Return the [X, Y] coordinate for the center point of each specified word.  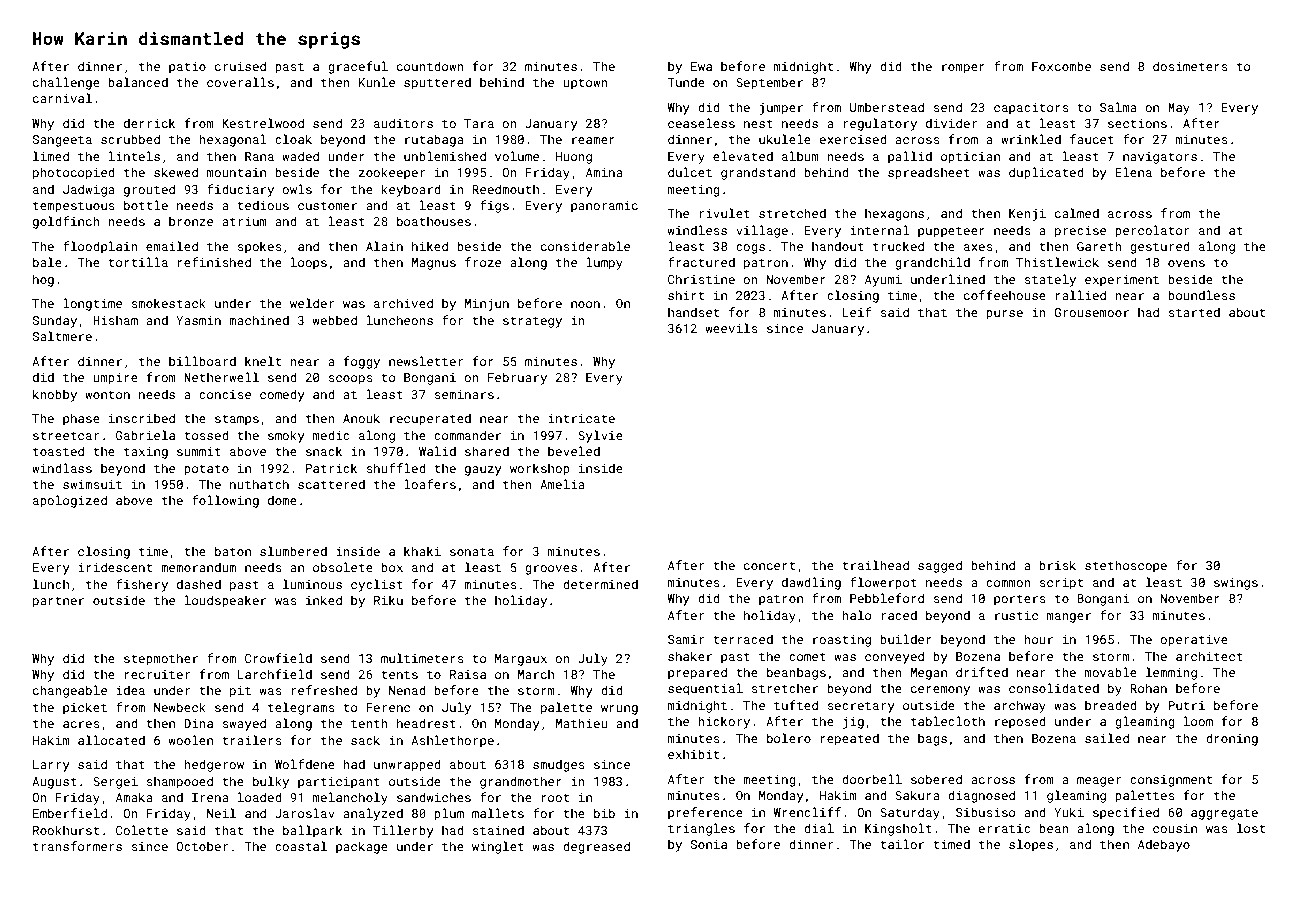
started [1194, 312]
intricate [581, 418]
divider [951, 123]
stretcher [785, 688]
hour [1038, 639]
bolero [789, 738]
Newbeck [180, 707]
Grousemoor [1091, 312]
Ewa [701, 66]
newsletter [426, 361]
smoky [286, 436]
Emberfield [70, 813]
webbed [335, 320]
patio [187, 68]
